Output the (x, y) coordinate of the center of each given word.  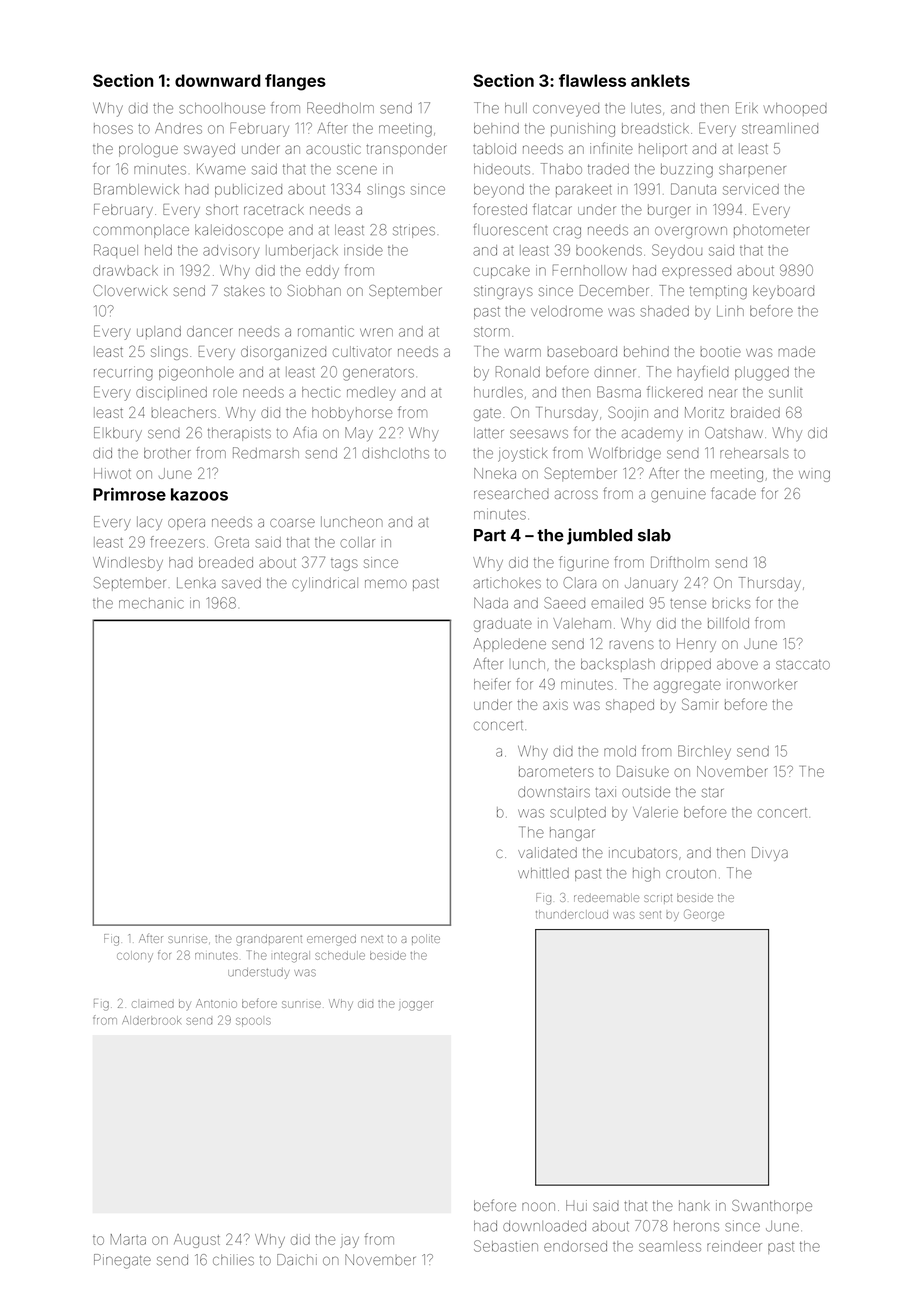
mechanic (151, 603)
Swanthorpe (772, 1207)
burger (669, 211)
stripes (414, 231)
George (704, 915)
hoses (113, 128)
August (197, 1241)
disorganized (283, 353)
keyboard (783, 292)
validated (547, 852)
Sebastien (506, 1246)
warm (523, 352)
